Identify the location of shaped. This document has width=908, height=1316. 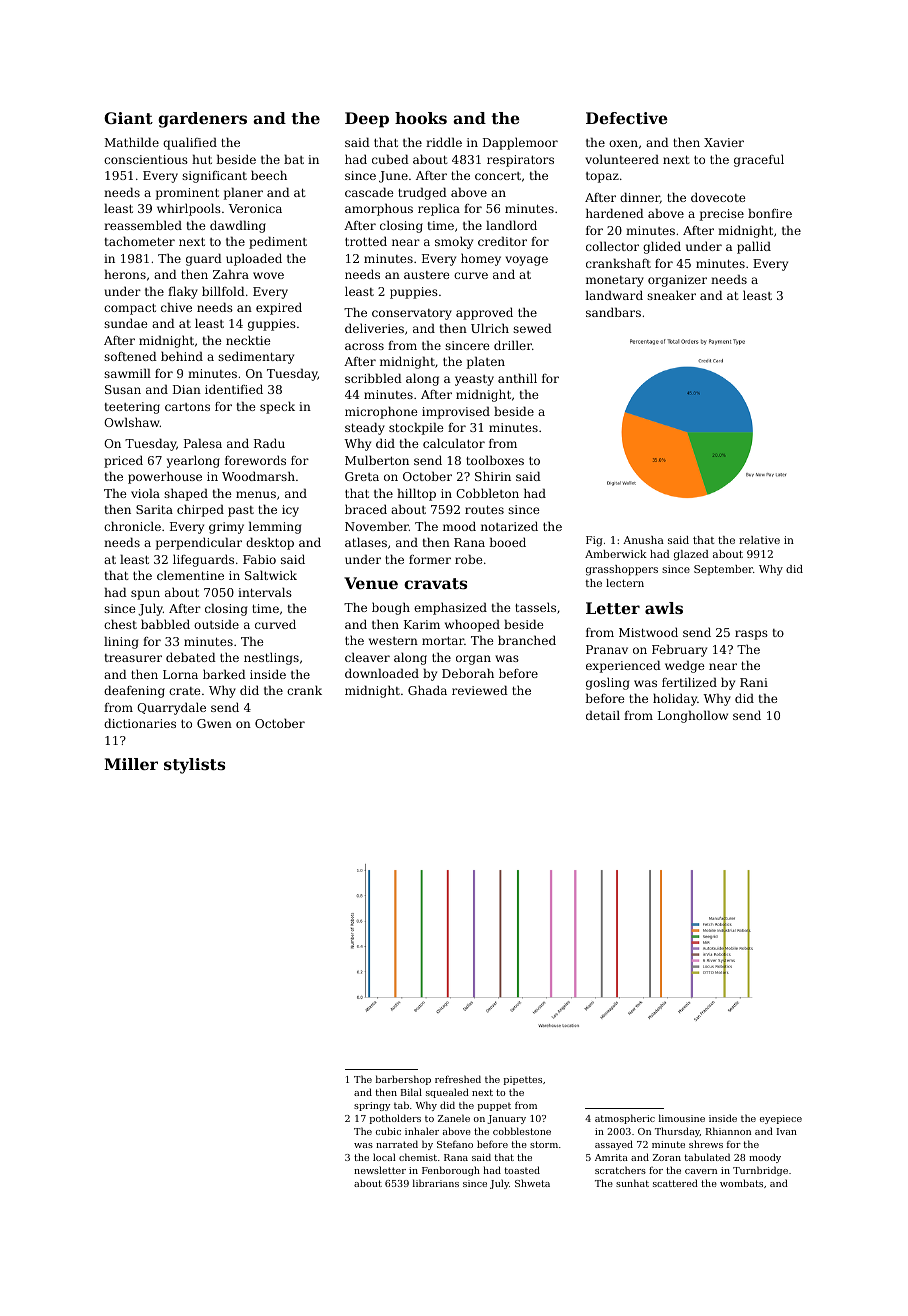
(186, 494).
